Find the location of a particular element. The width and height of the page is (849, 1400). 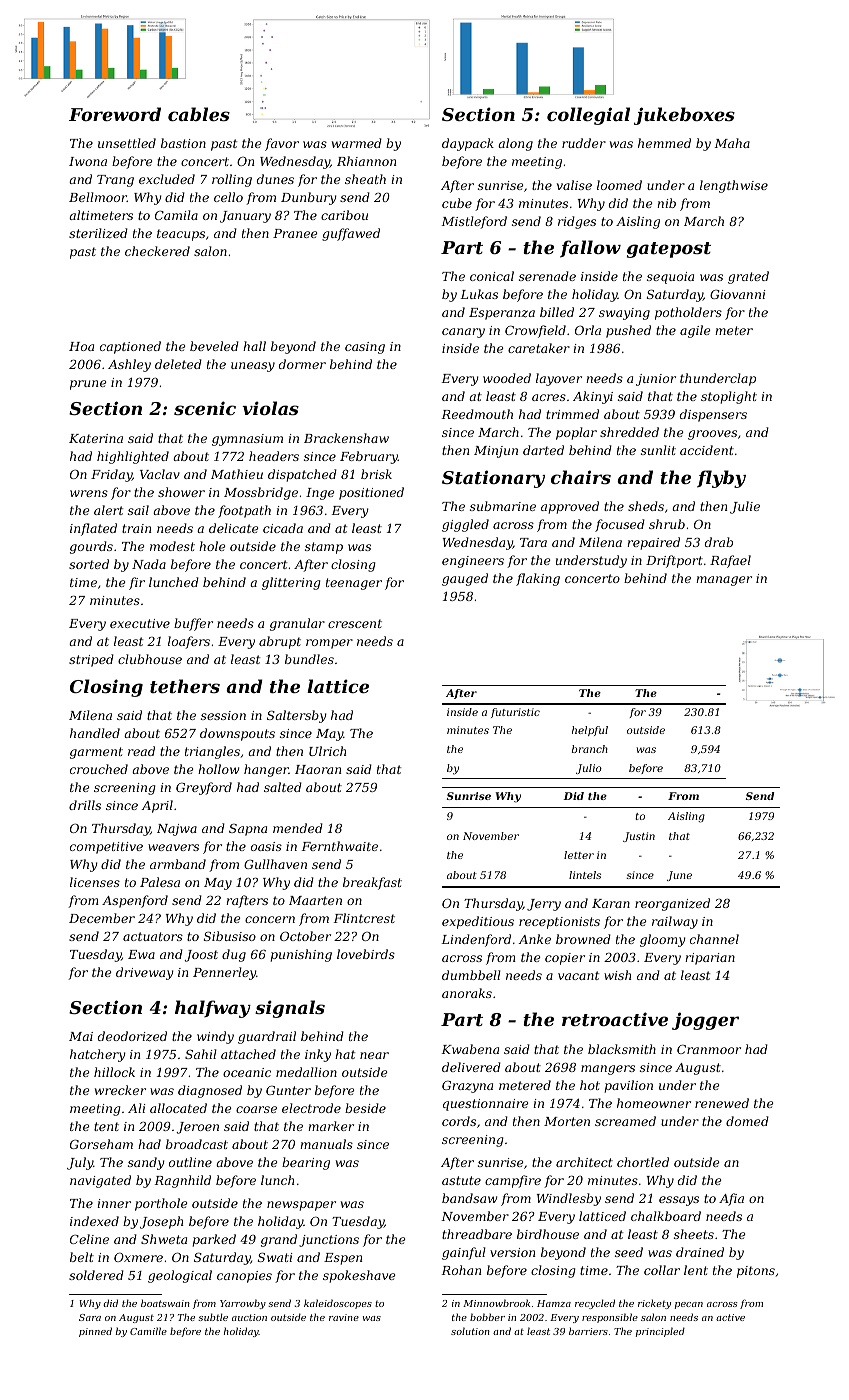

expeditious is located at coordinates (478, 922).
